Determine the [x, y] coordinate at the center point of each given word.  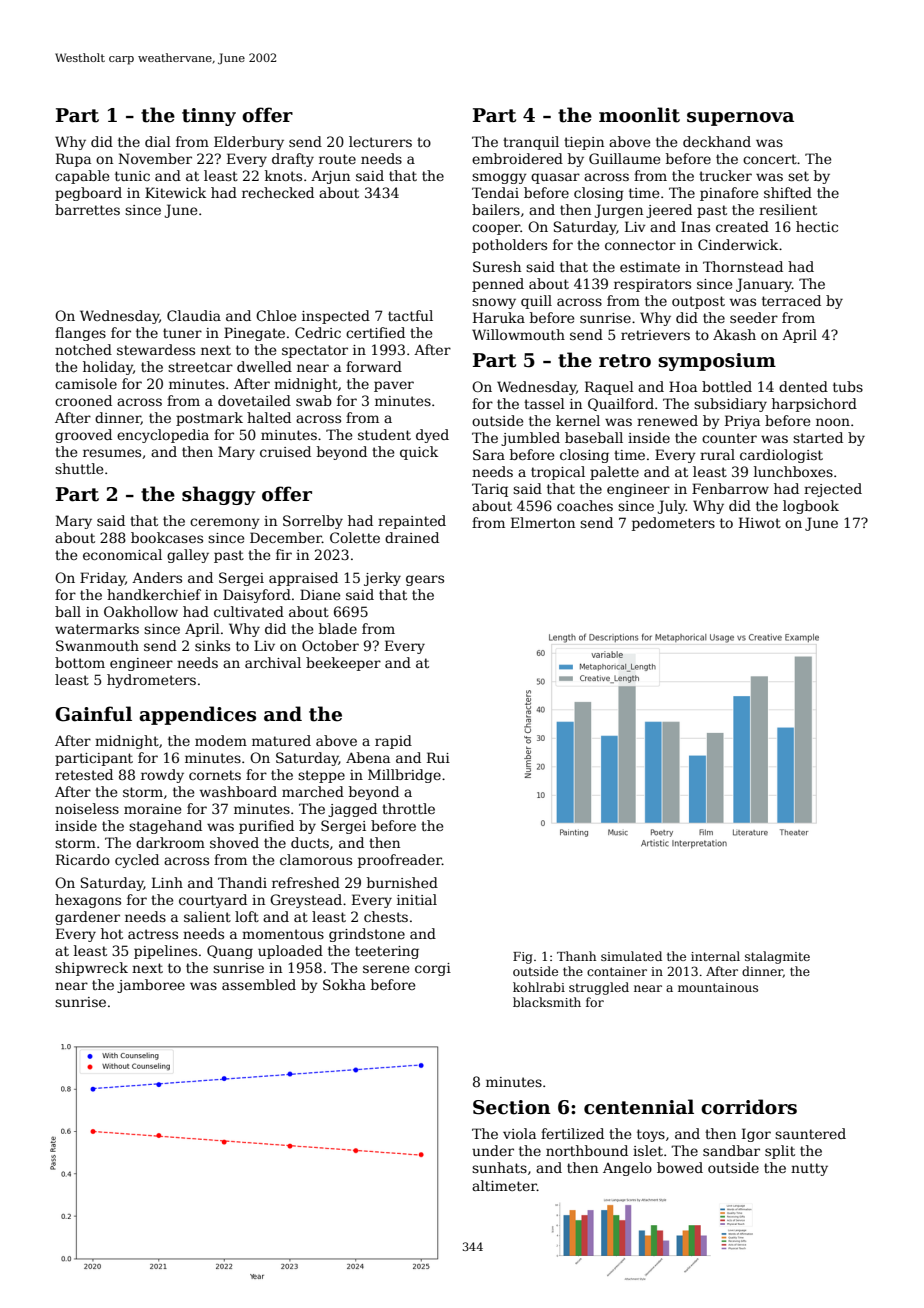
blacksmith [547, 1002]
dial [158, 141]
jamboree [151, 986]
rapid [393, 742]
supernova [740, 119]
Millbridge [404, 776]
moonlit [639, 115]
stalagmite [777, 957]
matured [281, 740]
